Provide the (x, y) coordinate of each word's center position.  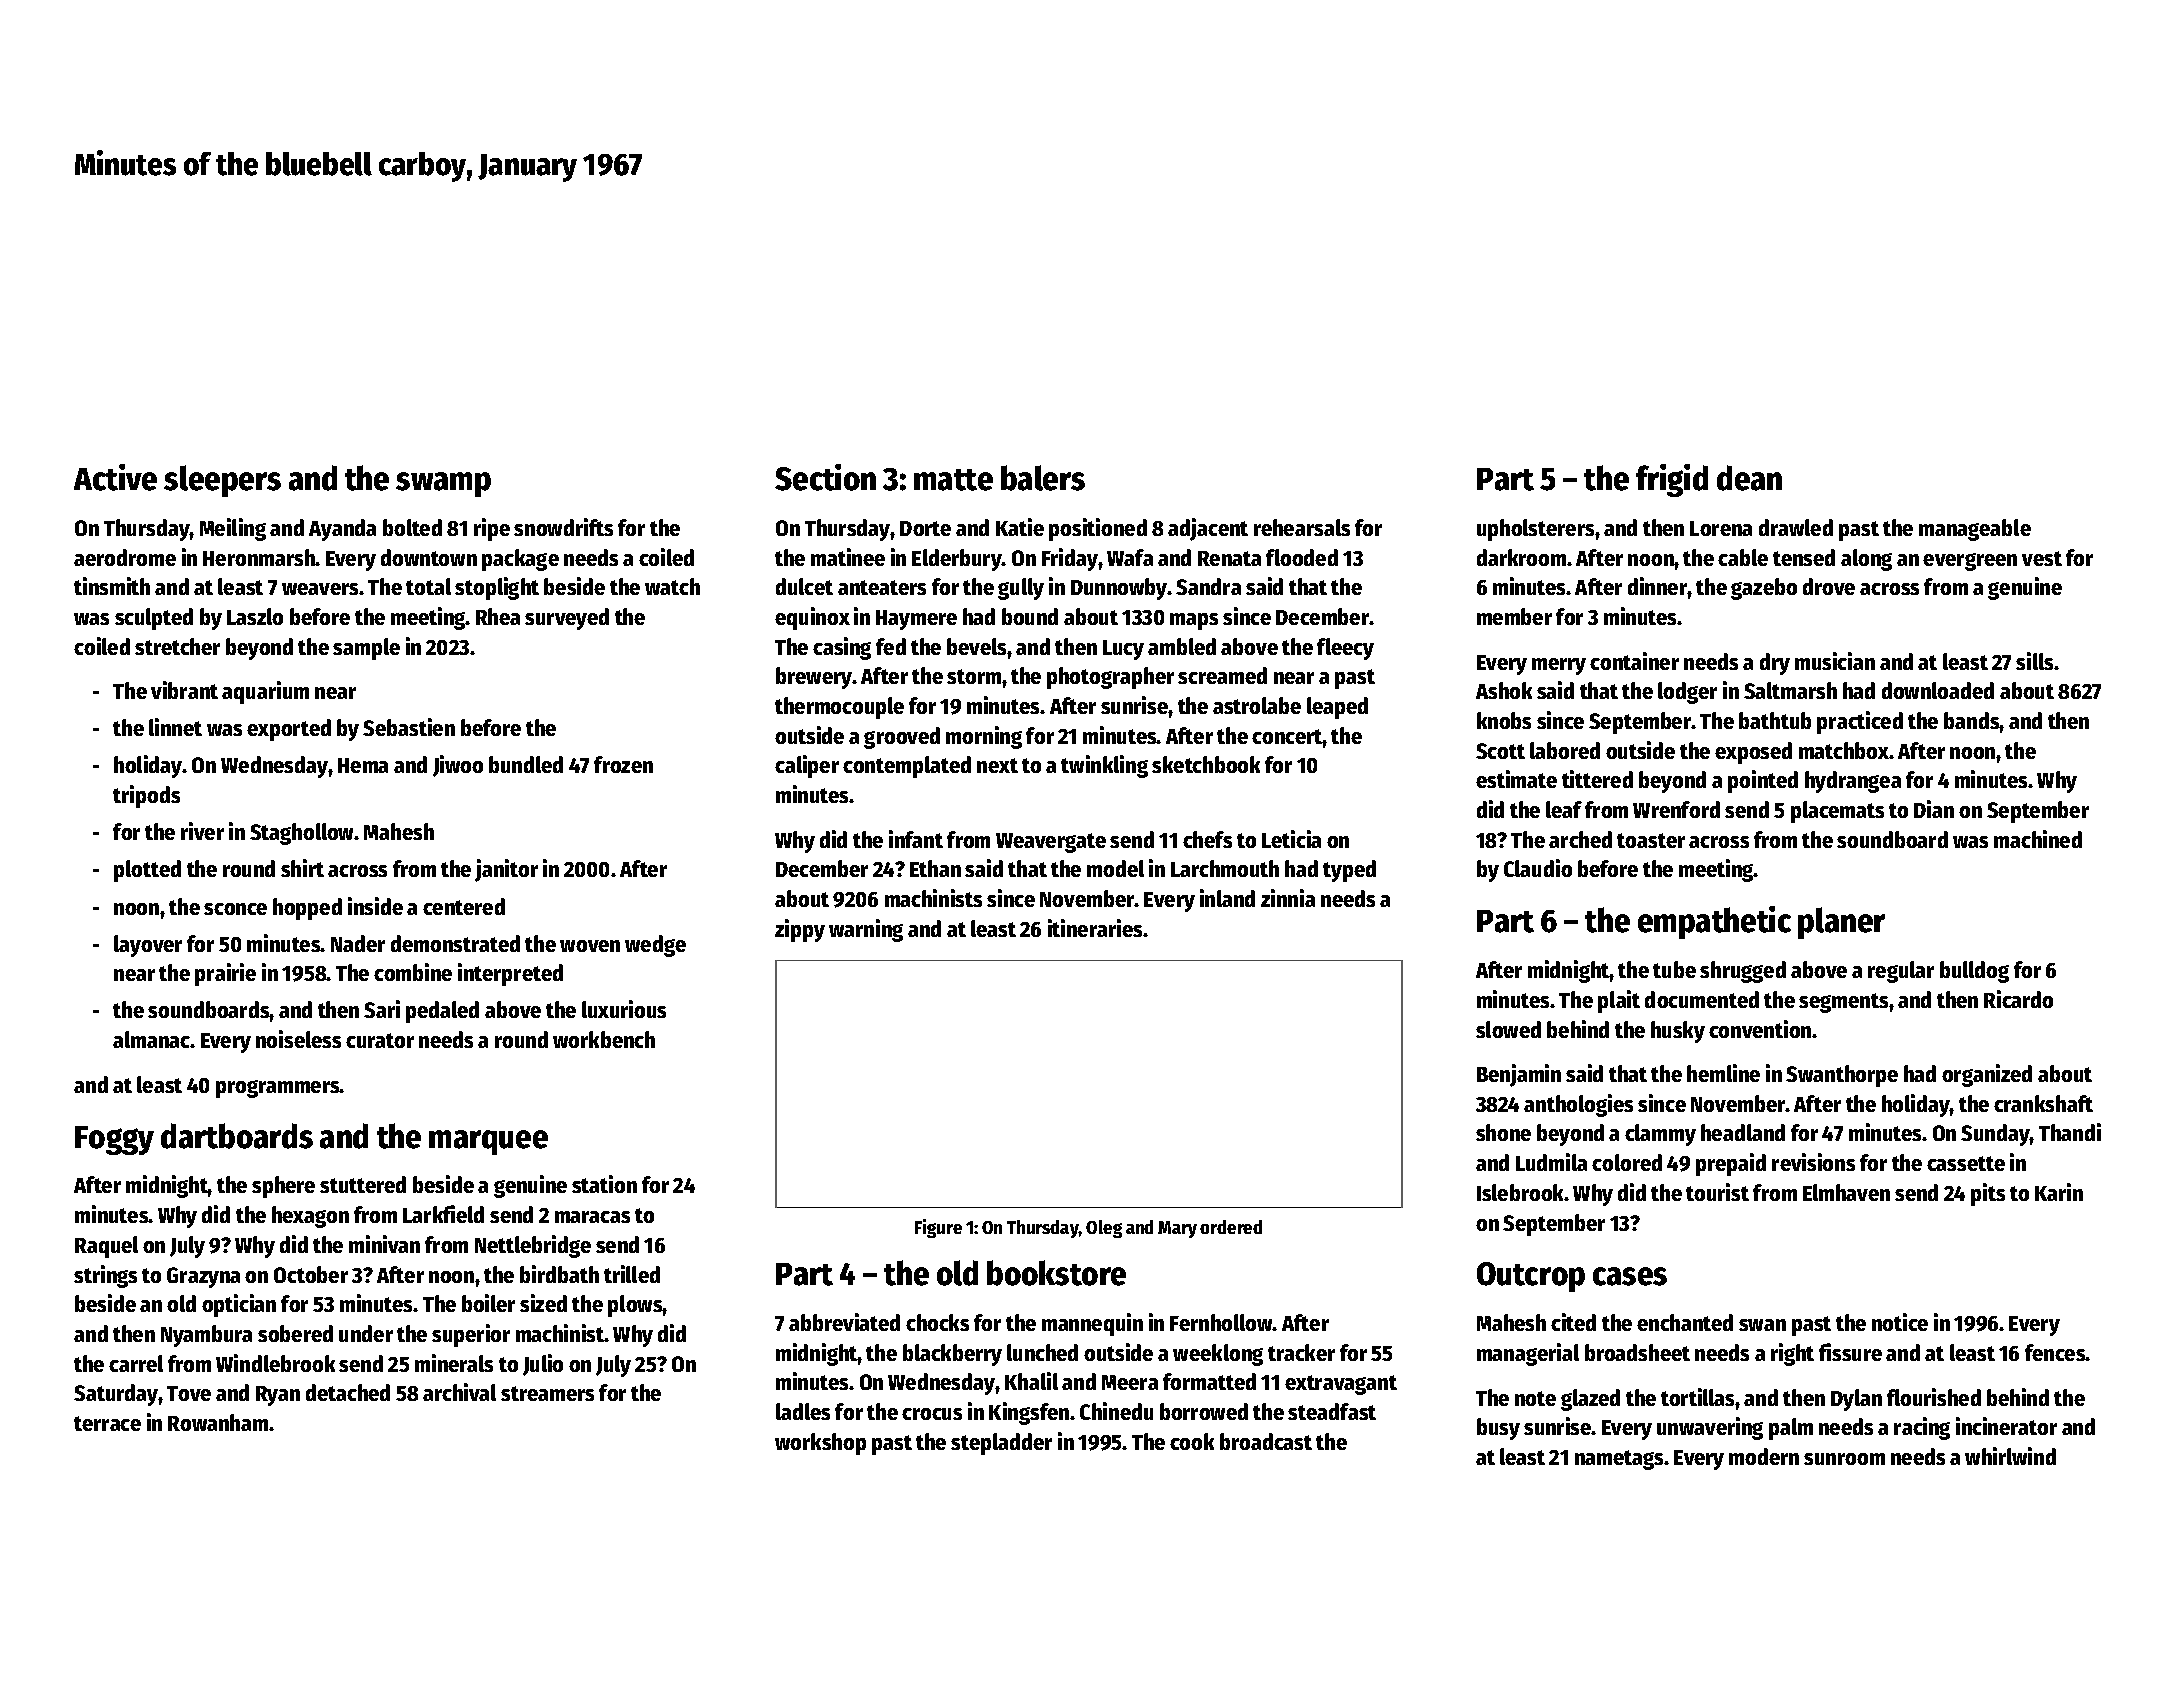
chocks (937, 1322)
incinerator (2006, 1426)
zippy (800, 930)
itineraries (1095, 928)
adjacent (1208, 529)
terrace (107, 1423)
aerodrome (125, 557)
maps (1194, 621)
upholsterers (1535, 530)
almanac (152, 1039)
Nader (358, 943)
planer (1841, 923)
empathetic (1714, 922)
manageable (1975, 530)
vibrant (184, 690)
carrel (136, 1363)
